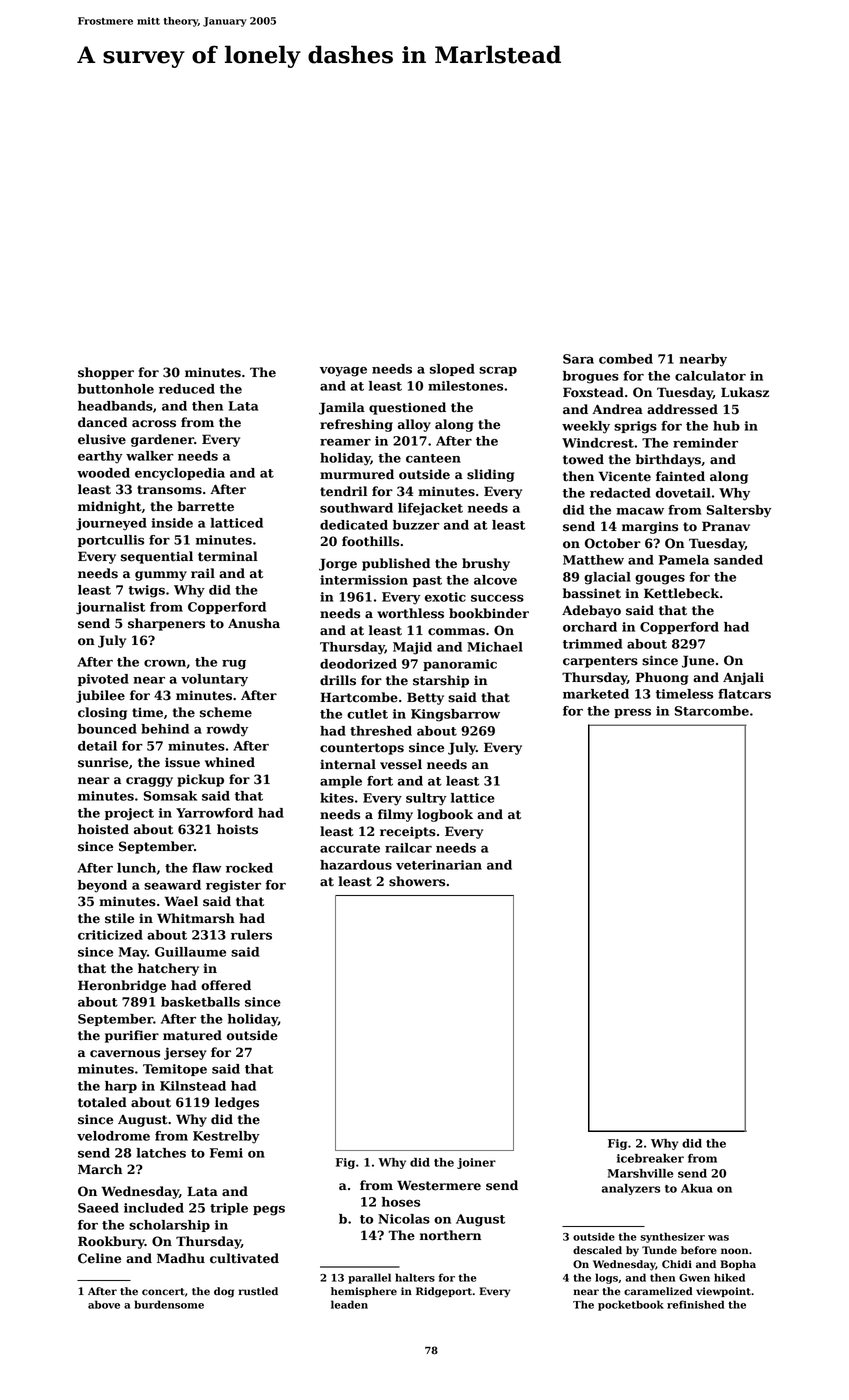  Describe the element at coordinates (196, 918) in the screenshot. I see `Whitmarsh` at that location.
